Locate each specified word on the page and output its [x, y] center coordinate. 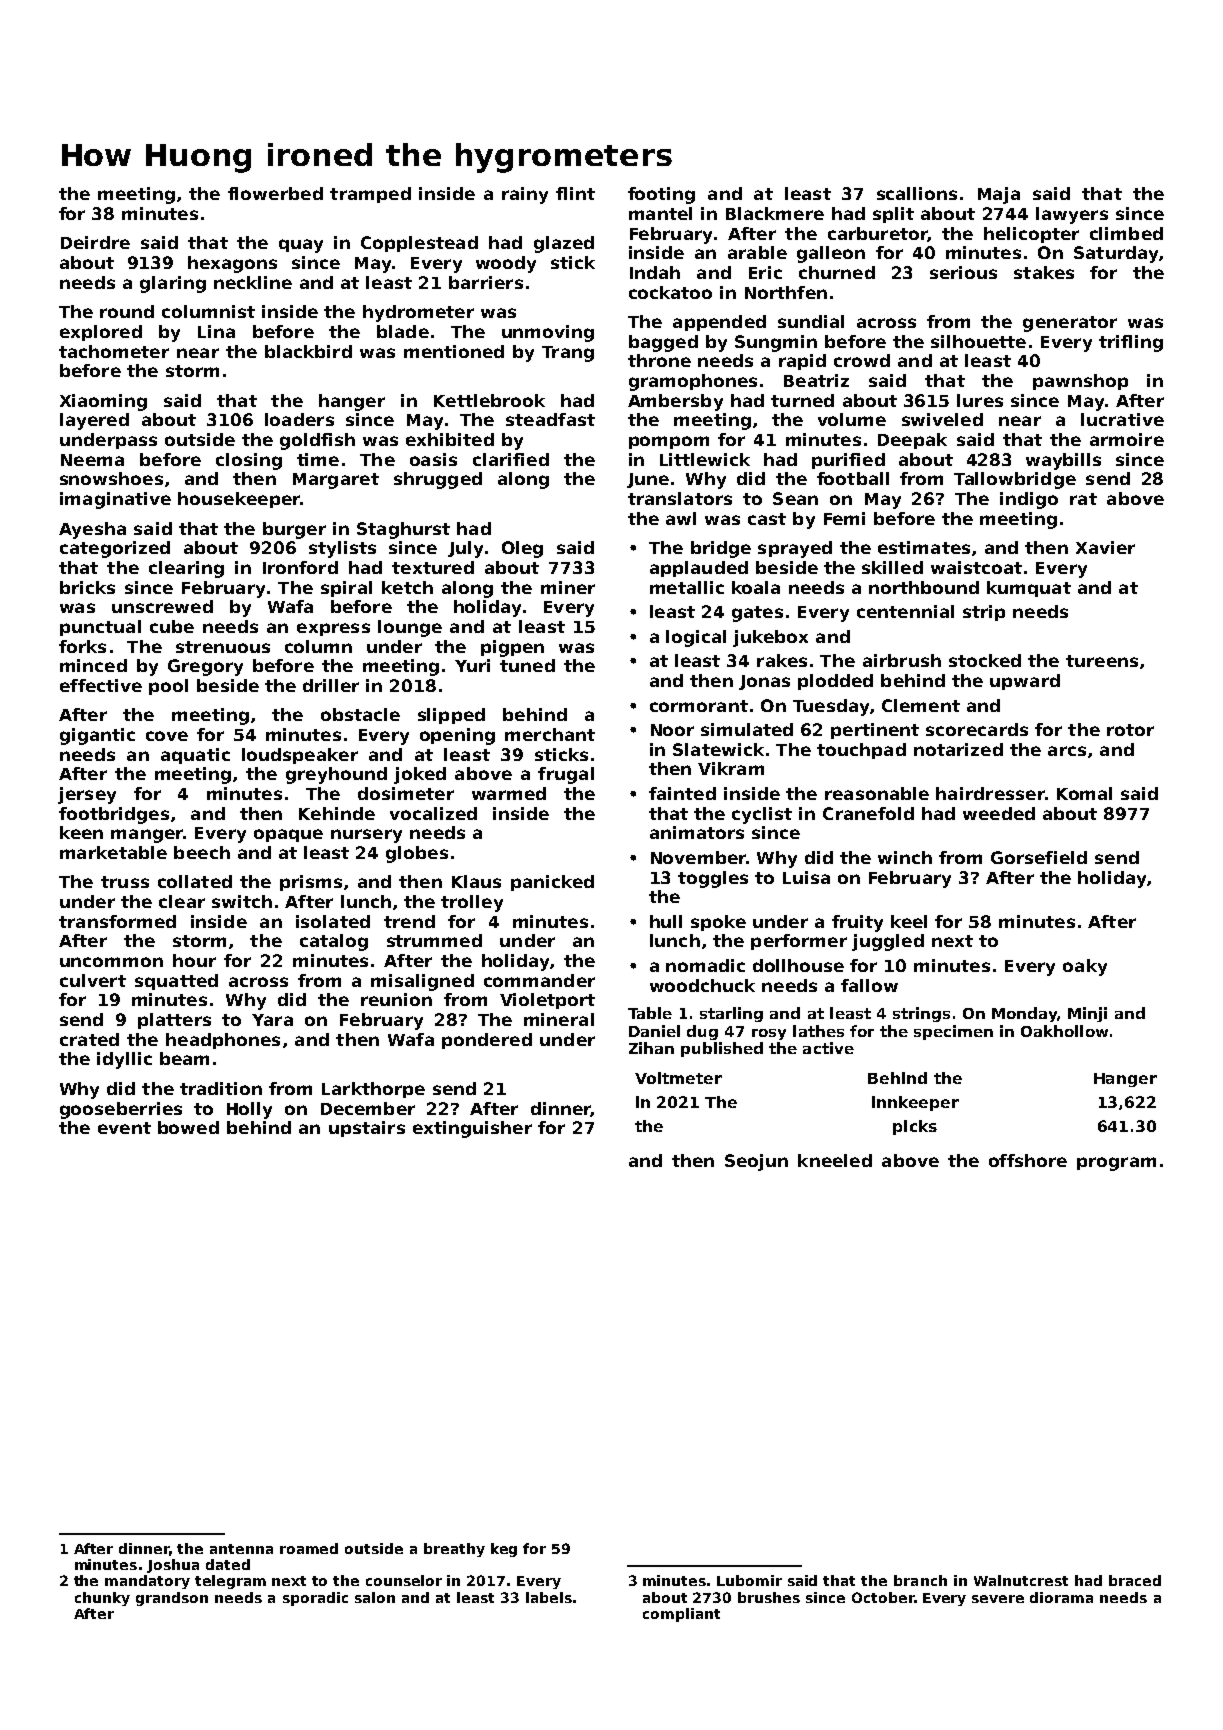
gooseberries [121, 1110]
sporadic [315, 1599]
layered [94, 421]
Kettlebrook [489, 400]
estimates [924, 547]
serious [963, 272]
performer [799, 942]
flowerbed [275, 193]
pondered [487, 1041]
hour [194, 960]
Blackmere [775, 213]
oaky [1085, 967]
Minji [1087, 1014]
